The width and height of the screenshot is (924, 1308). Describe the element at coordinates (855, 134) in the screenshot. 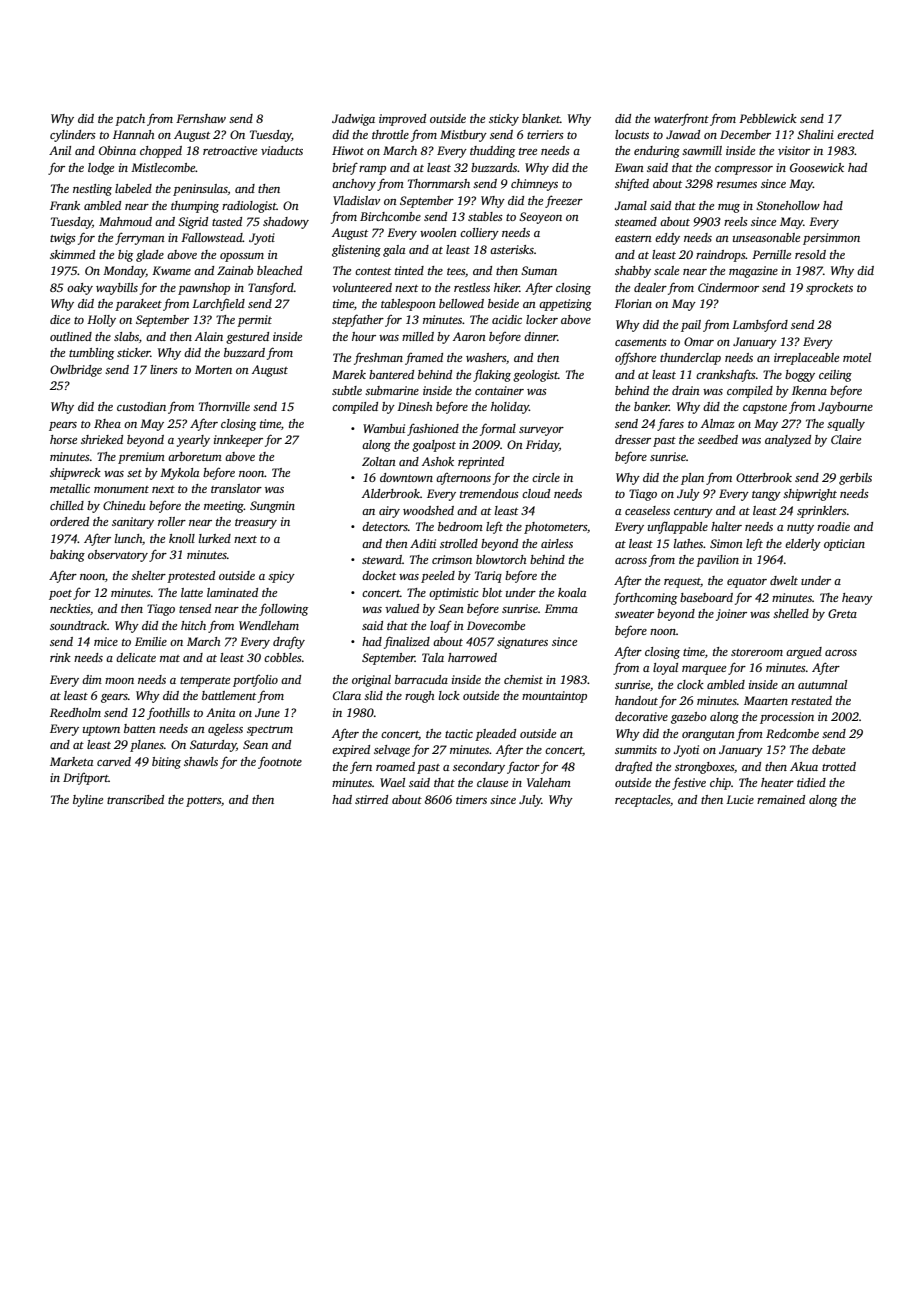

I see `erected` at that location.
